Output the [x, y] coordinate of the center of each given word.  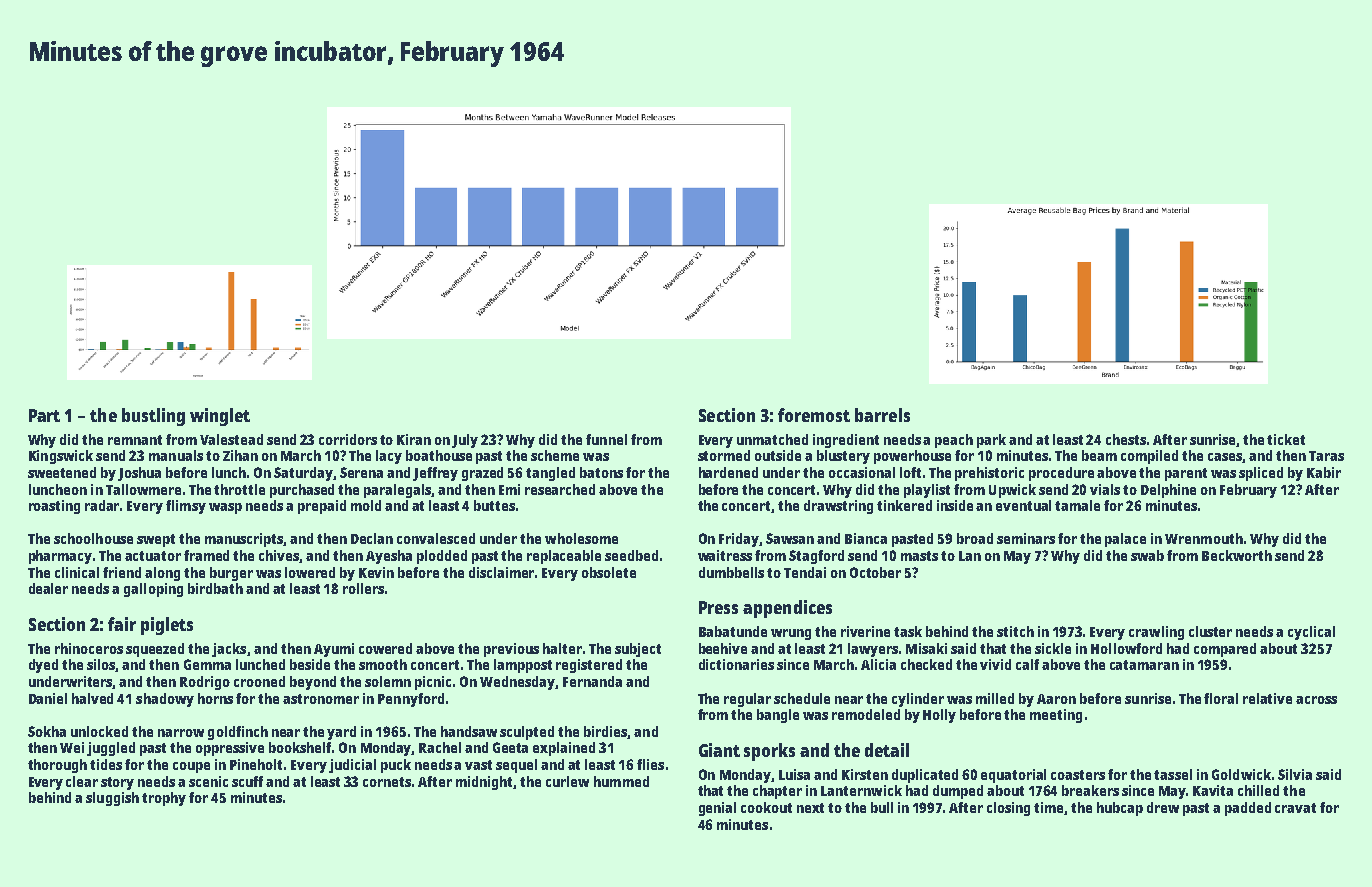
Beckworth [1237, 555]
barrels [882, 415]
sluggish [112, 799]
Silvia [1295, 774]
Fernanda [592, 681]
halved [92, 698]
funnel [606, 439]
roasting [54, 507]
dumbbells [731, 572]
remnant [135, 440]
